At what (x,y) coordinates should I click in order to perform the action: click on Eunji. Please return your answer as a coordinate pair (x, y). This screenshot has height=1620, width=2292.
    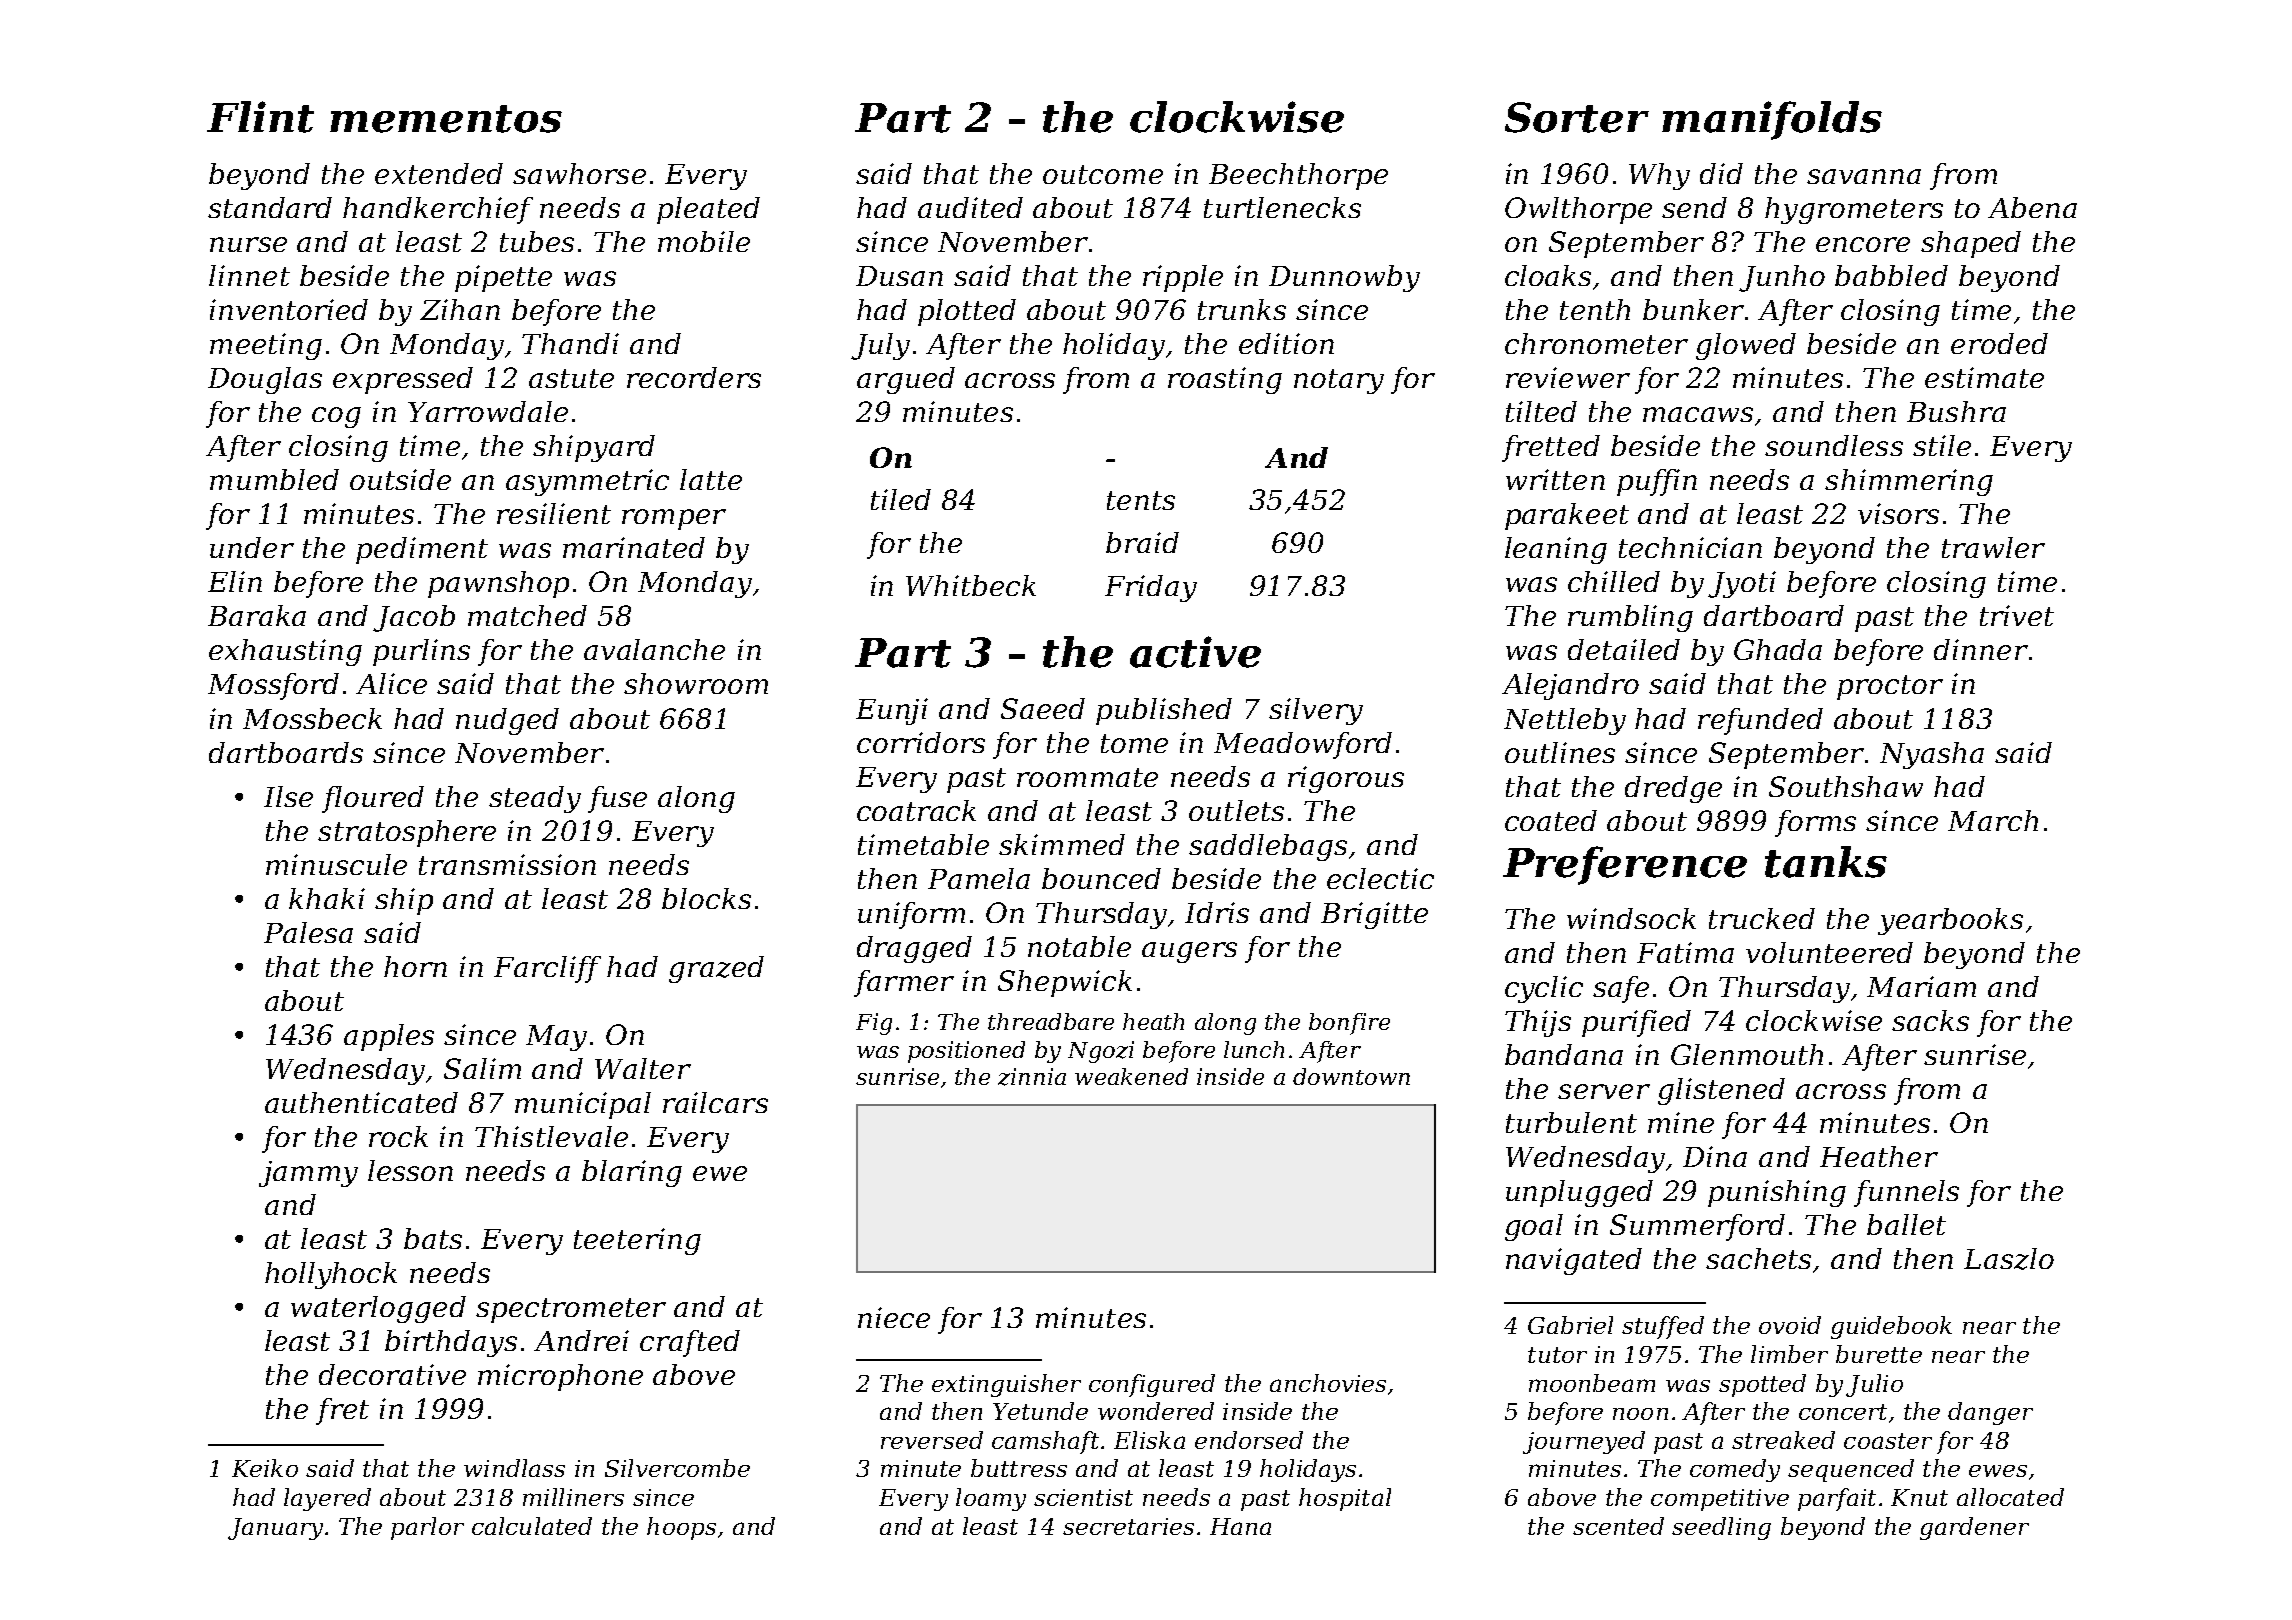
    Looking at the image, I should click on (892, 711).
